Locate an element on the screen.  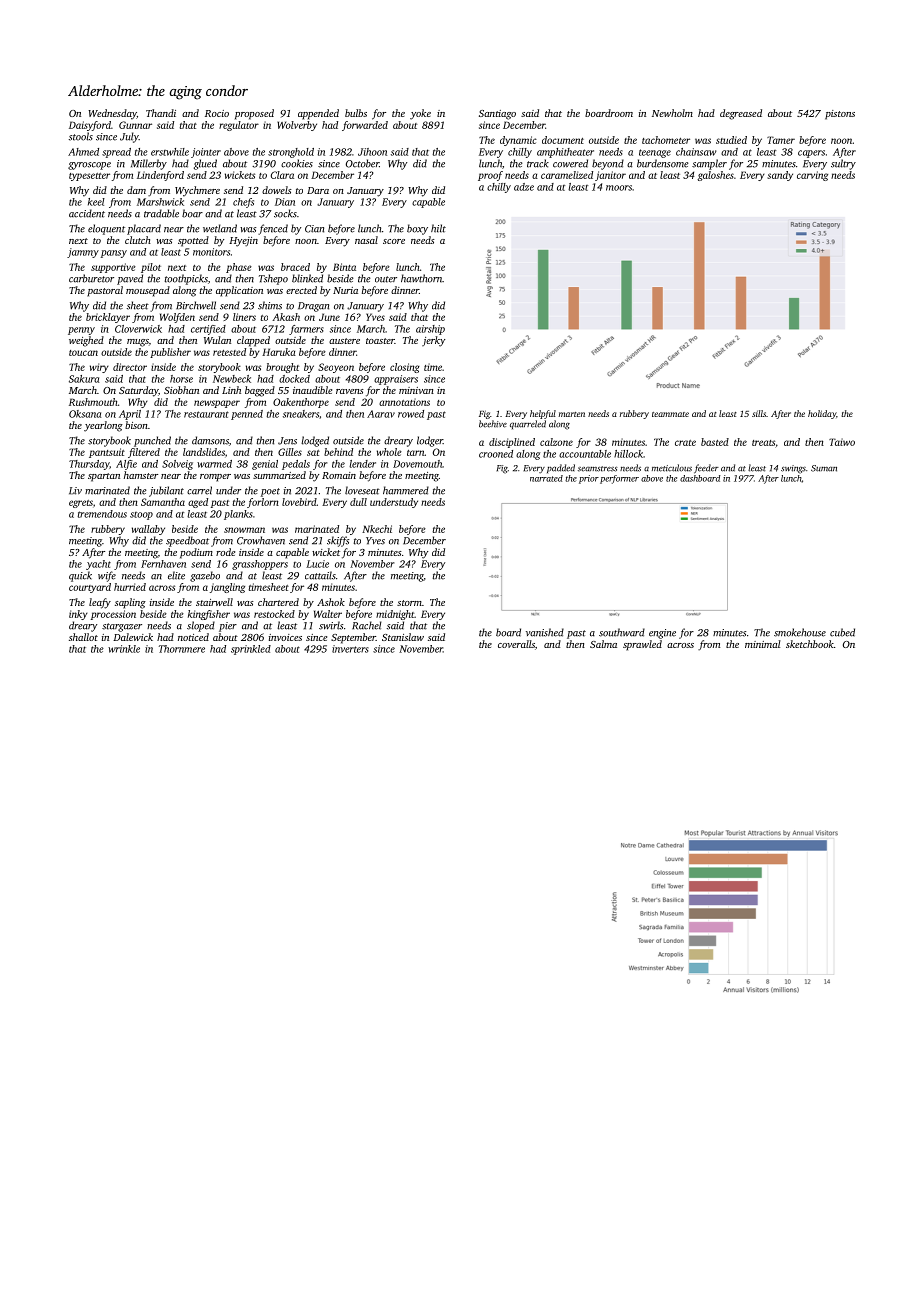
accident is located at coordinates (87, 213).
